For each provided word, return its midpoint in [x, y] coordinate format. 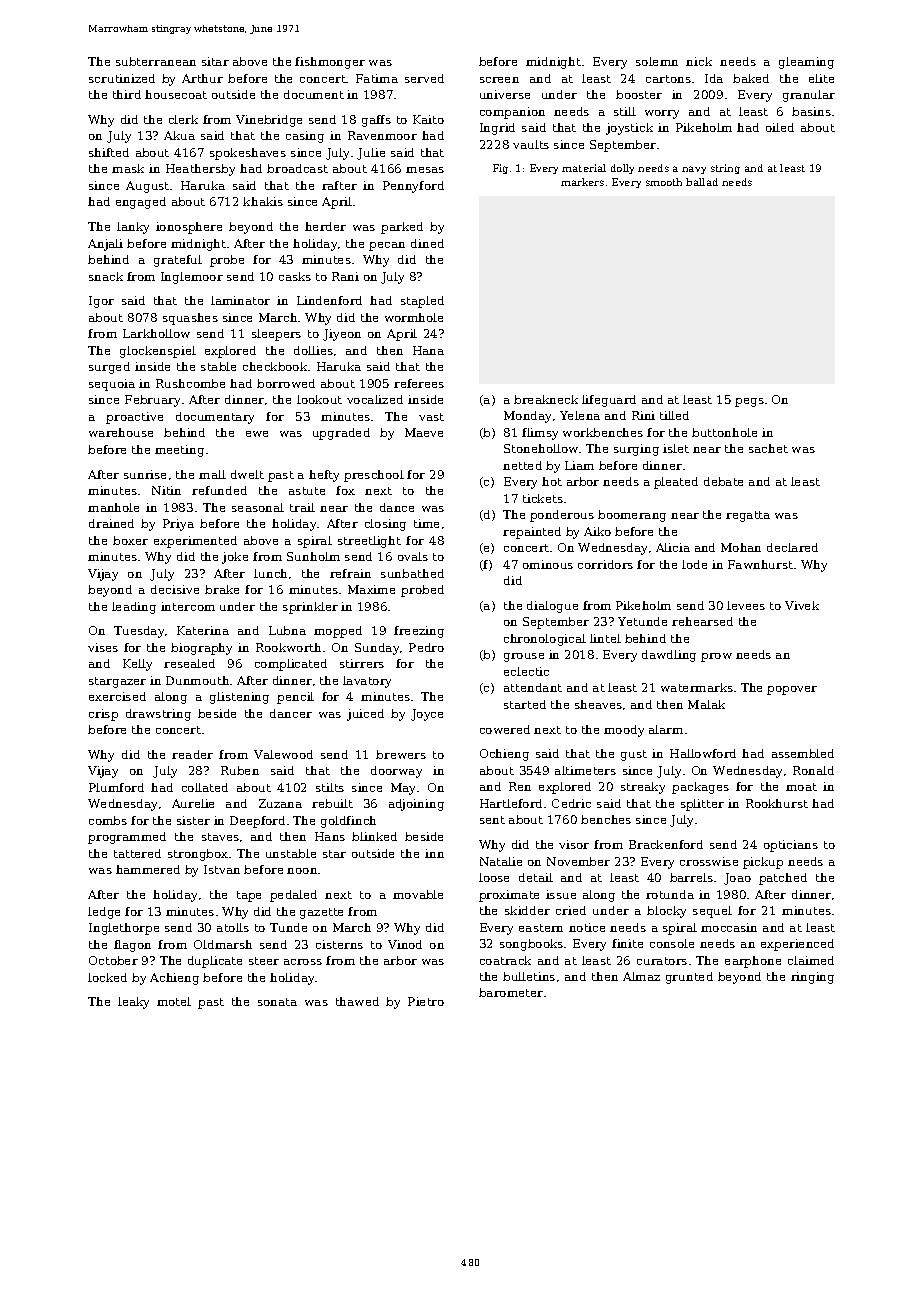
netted [522, 465]
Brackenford [666, 844]
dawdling [669, 656]
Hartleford [511, 803]
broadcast [297, 168]
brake [222, 589]
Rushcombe [190, 383]
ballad [702, 182]
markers [582, 182]
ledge [104, 913]
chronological [545, 640]
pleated [676, 483]
